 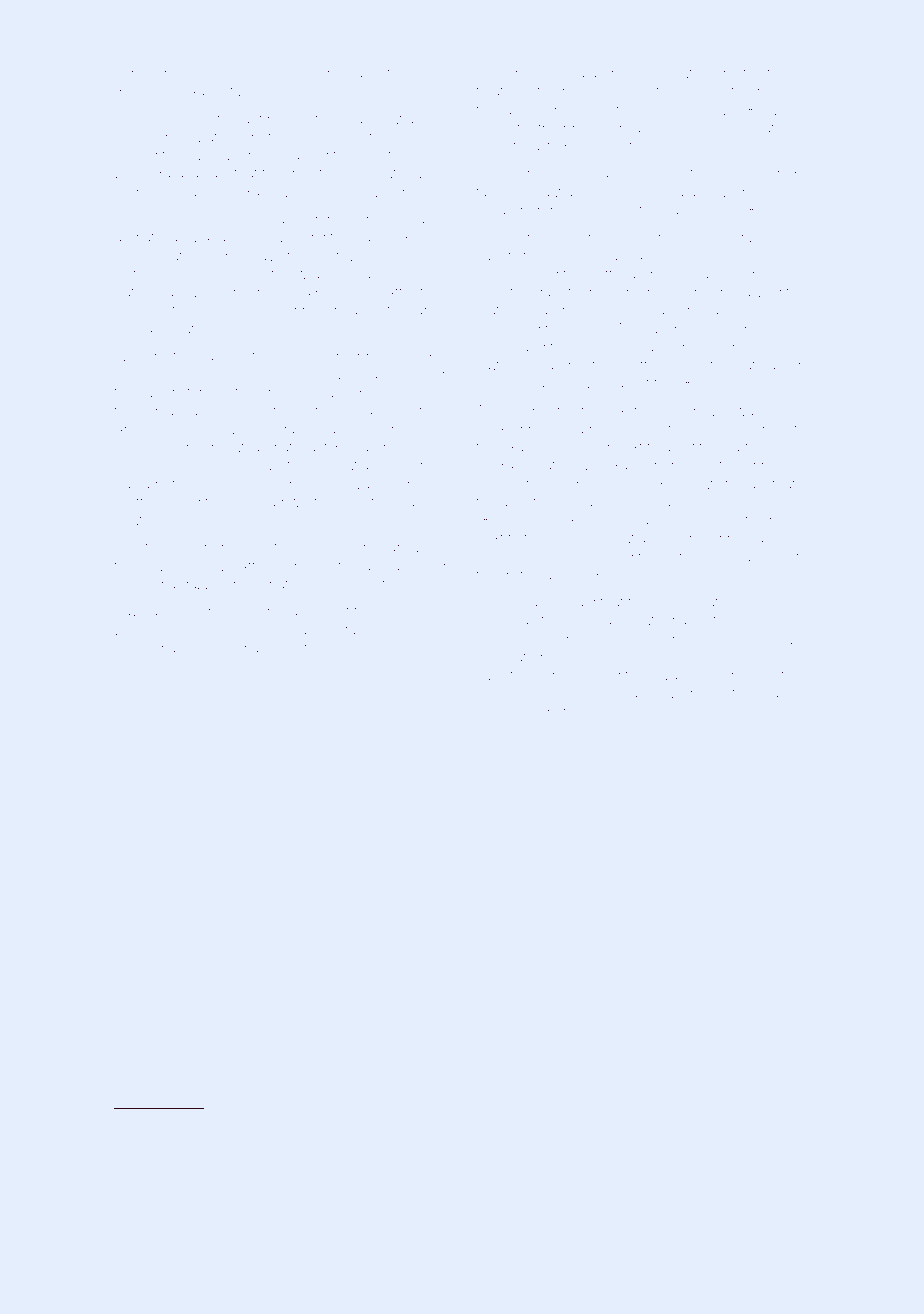 What do you see at coordinates (195, 548) in the document?
I see `recorded` at bounding box center [195, 548].
